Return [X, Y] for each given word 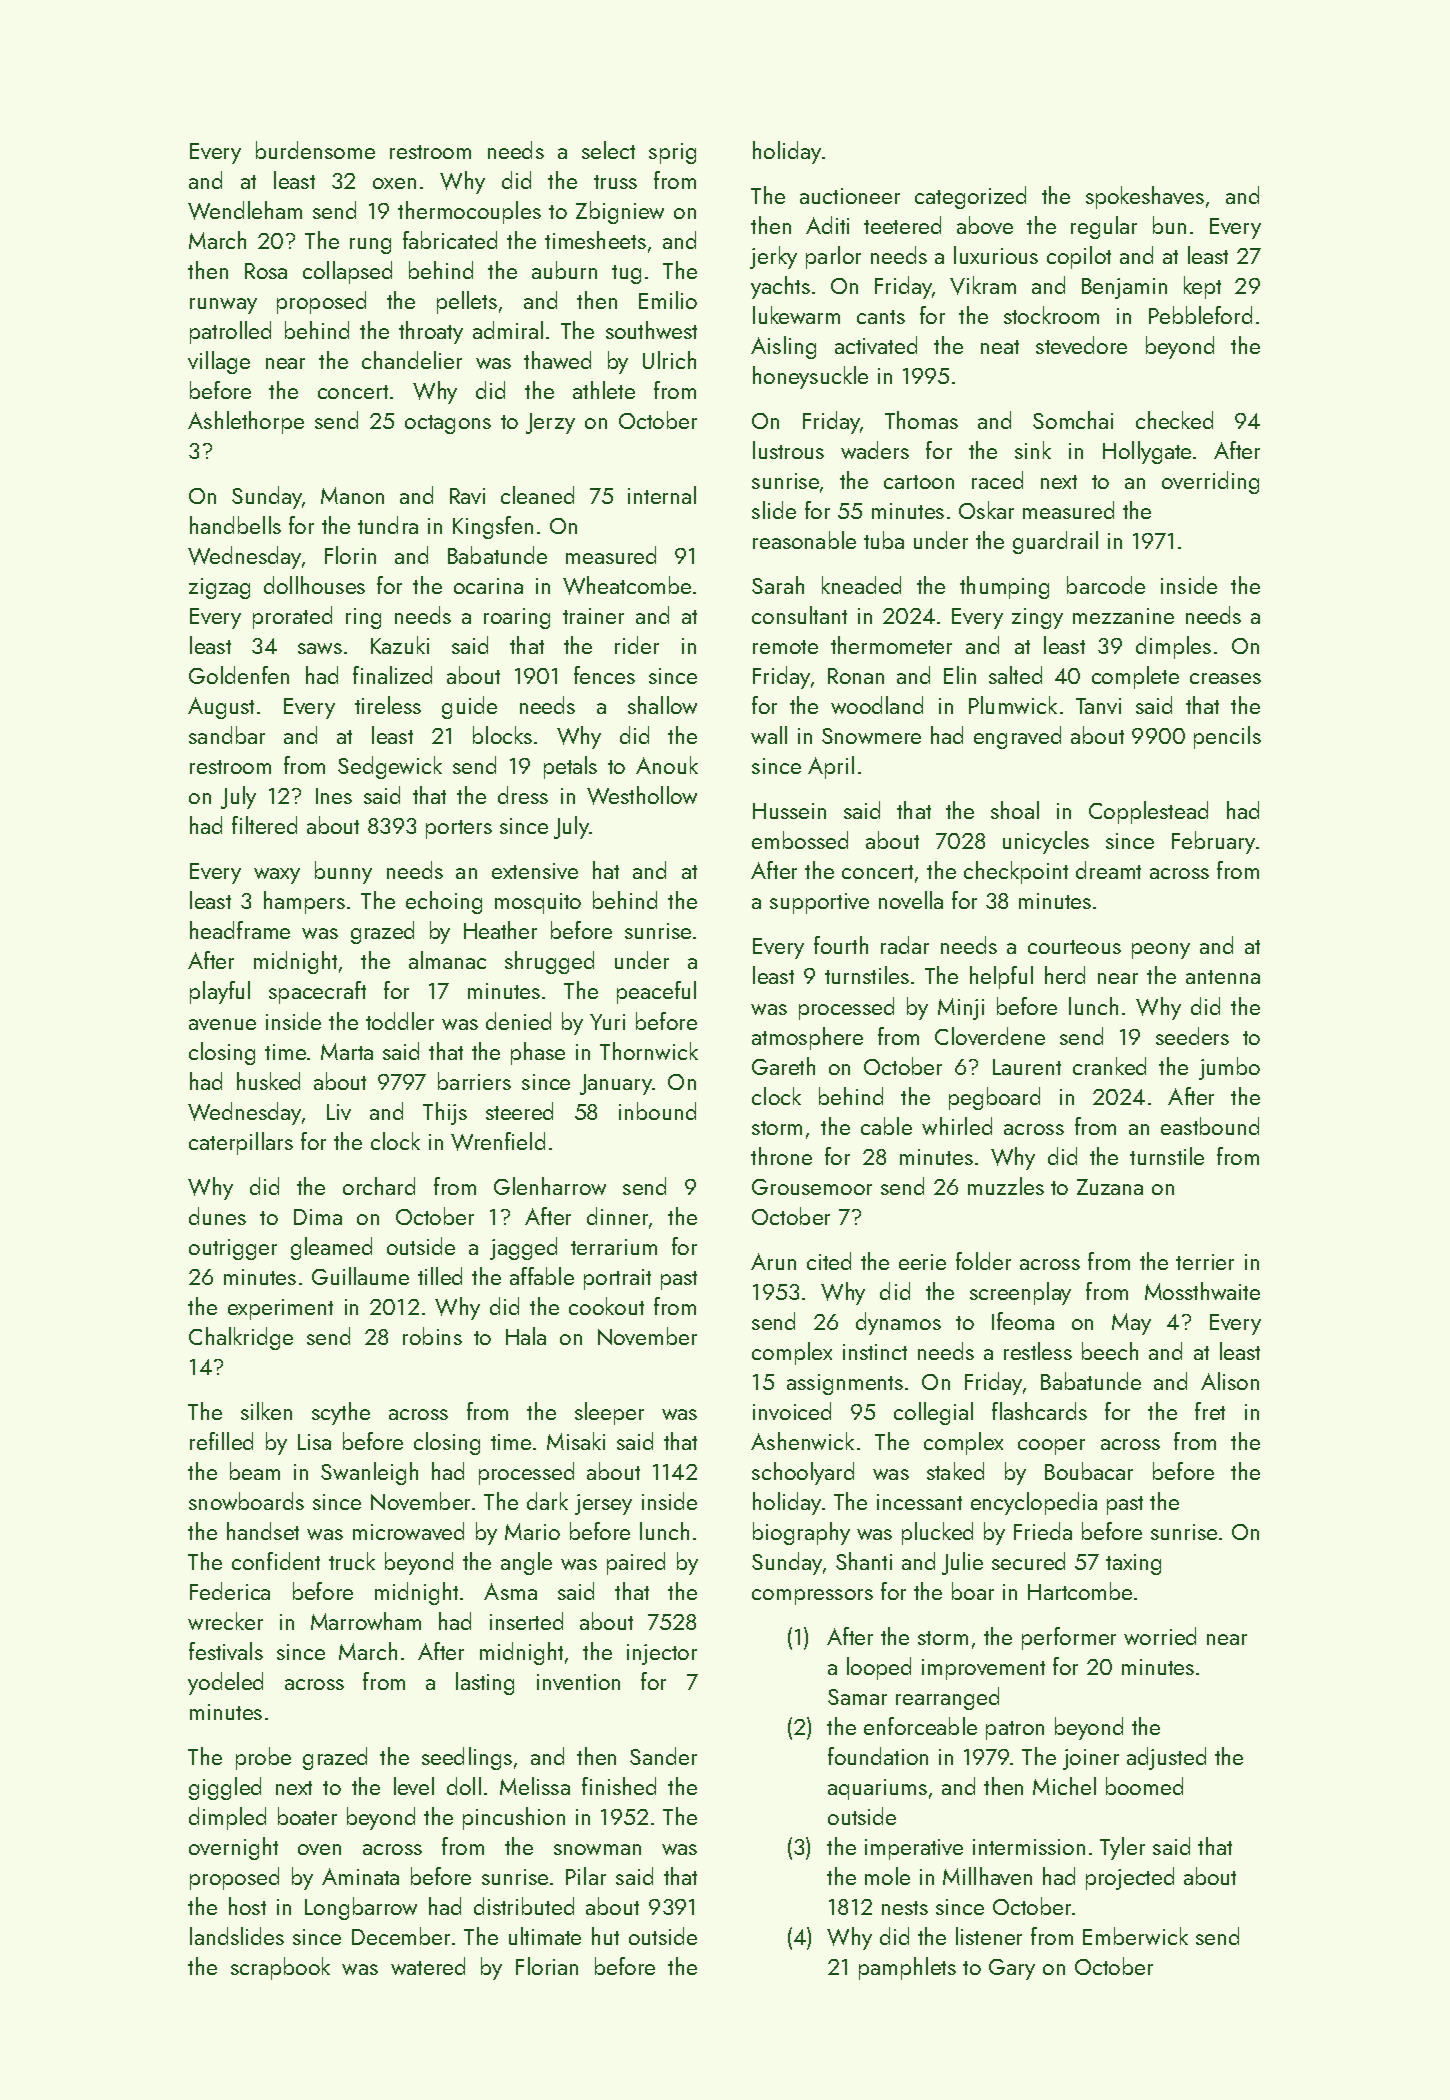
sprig [672, 153]
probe [263, 1758]
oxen [394, 183]
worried [1160, 1636]
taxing [1133, 1564]
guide [469, 707]
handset [263, 1531]
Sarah [778, 585]
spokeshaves [1145, 197]
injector [662, 1654]
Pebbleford [1200, 315]
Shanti [864, 1561]
